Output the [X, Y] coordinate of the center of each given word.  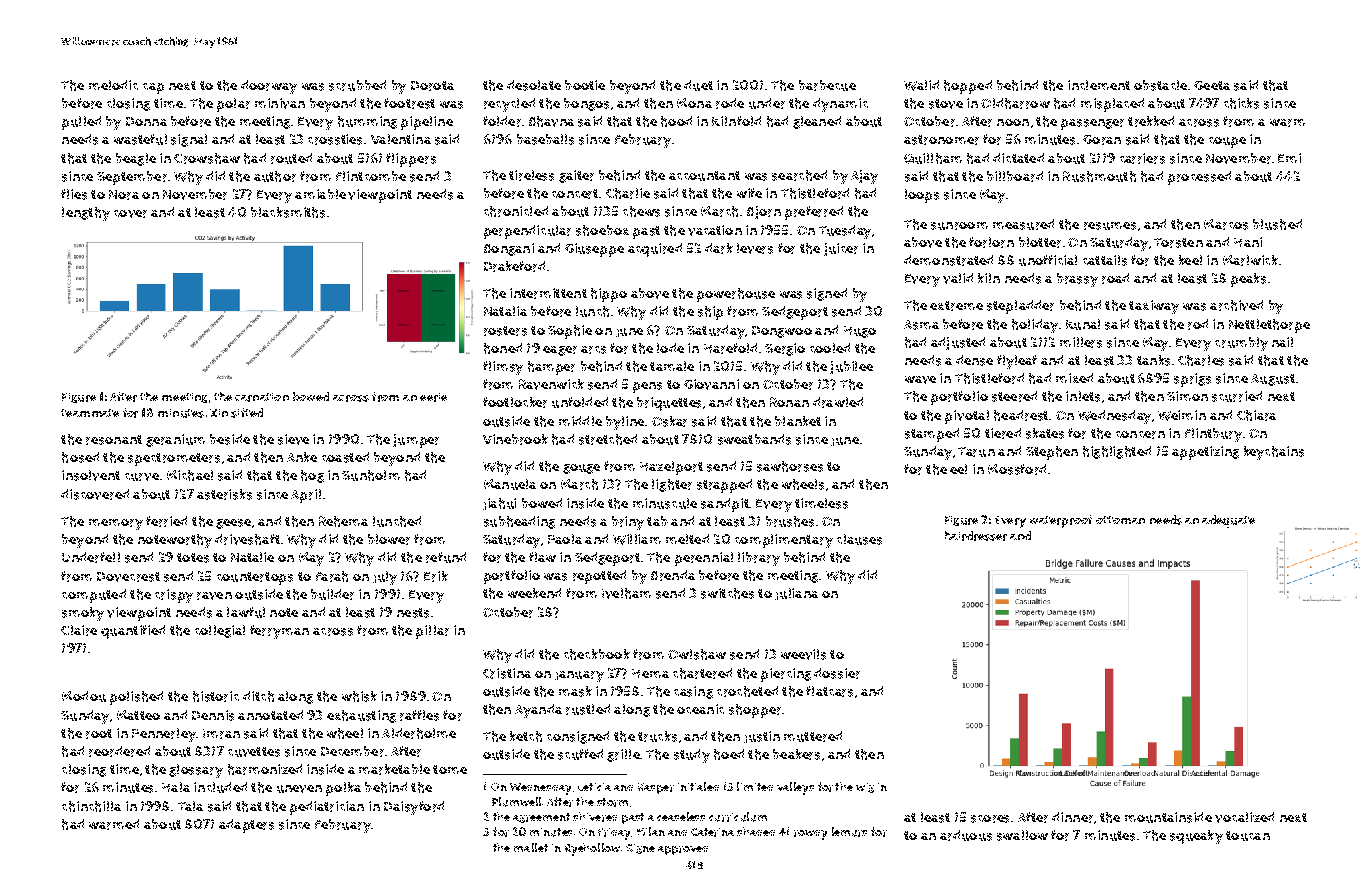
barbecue [827, 85]
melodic [113, 85]
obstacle [1160, 85]
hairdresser [976, 536]
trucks [657, 736]
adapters [246, 826]
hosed [80, 457]
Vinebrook [515, 439]
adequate [1228, 521]
